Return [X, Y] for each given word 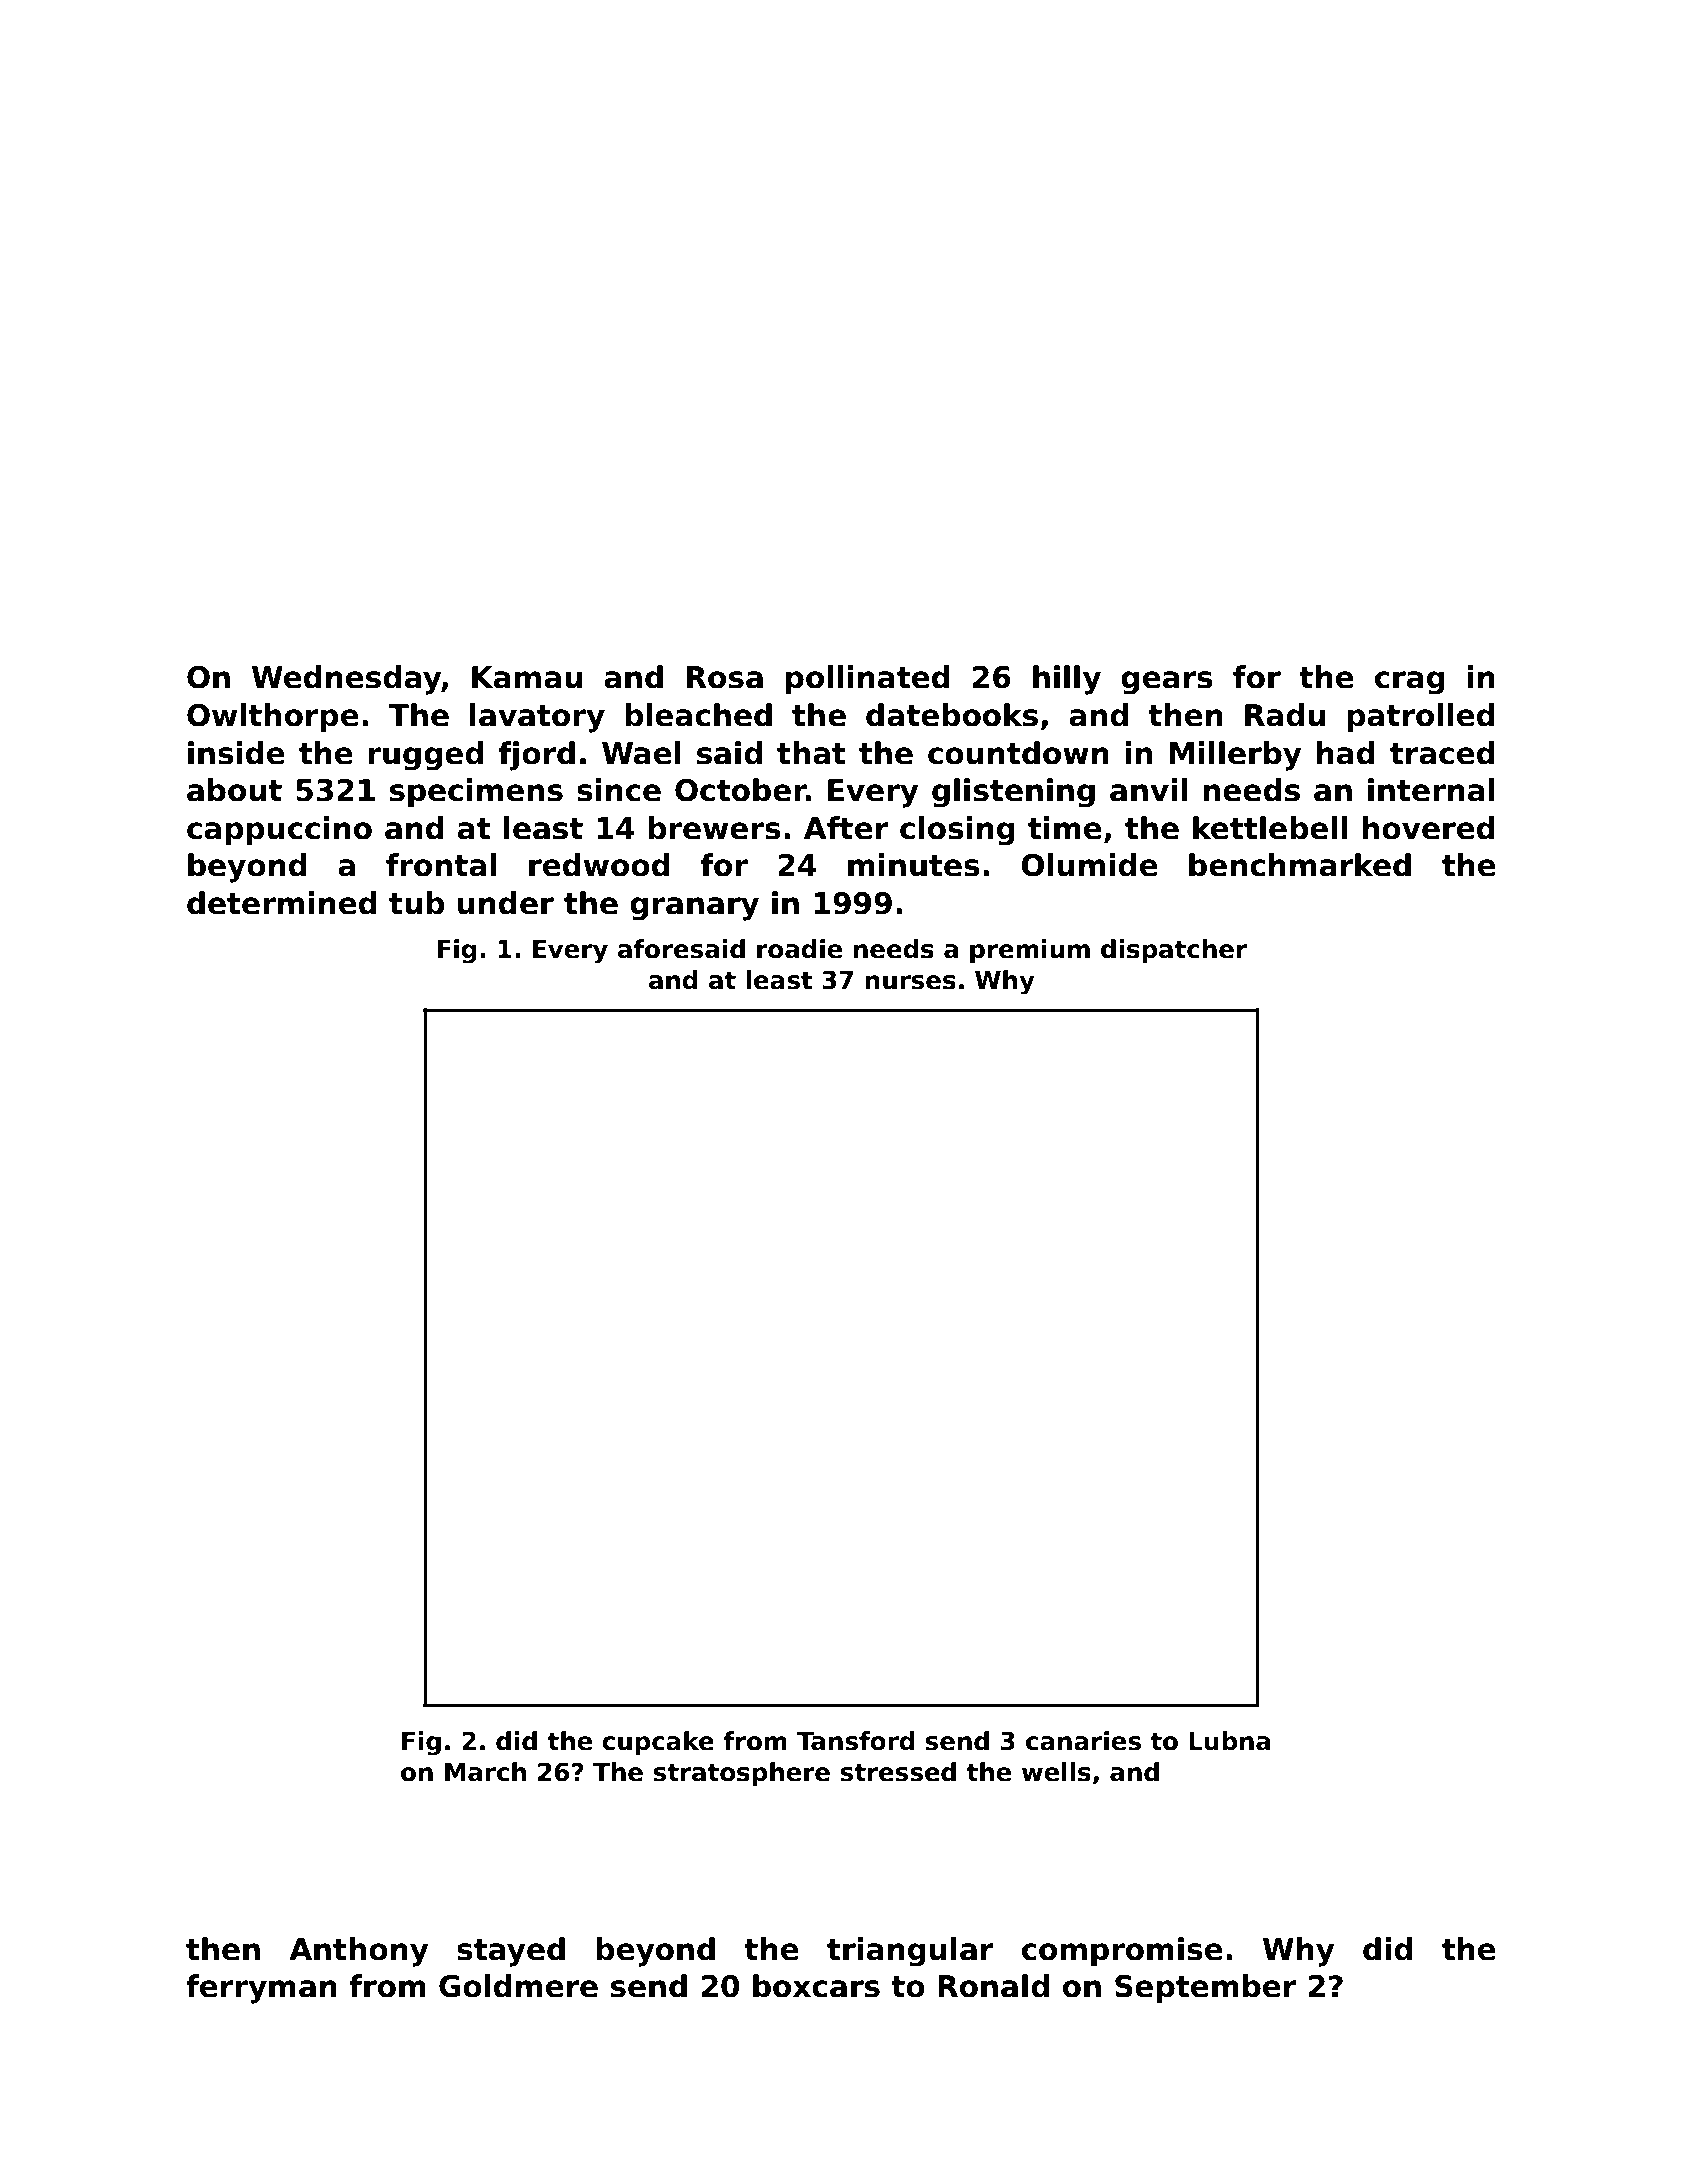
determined [282, 903]
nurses [910, 982]
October [740, 790]
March [485, 1772]
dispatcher [1174, 951]
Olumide [1089, 865]
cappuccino [279, 830]
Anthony [358, 1952]
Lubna [1229, 1741]
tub [416, 903]
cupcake [658, 1743]
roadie [799, 949]
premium [1030, 951]
